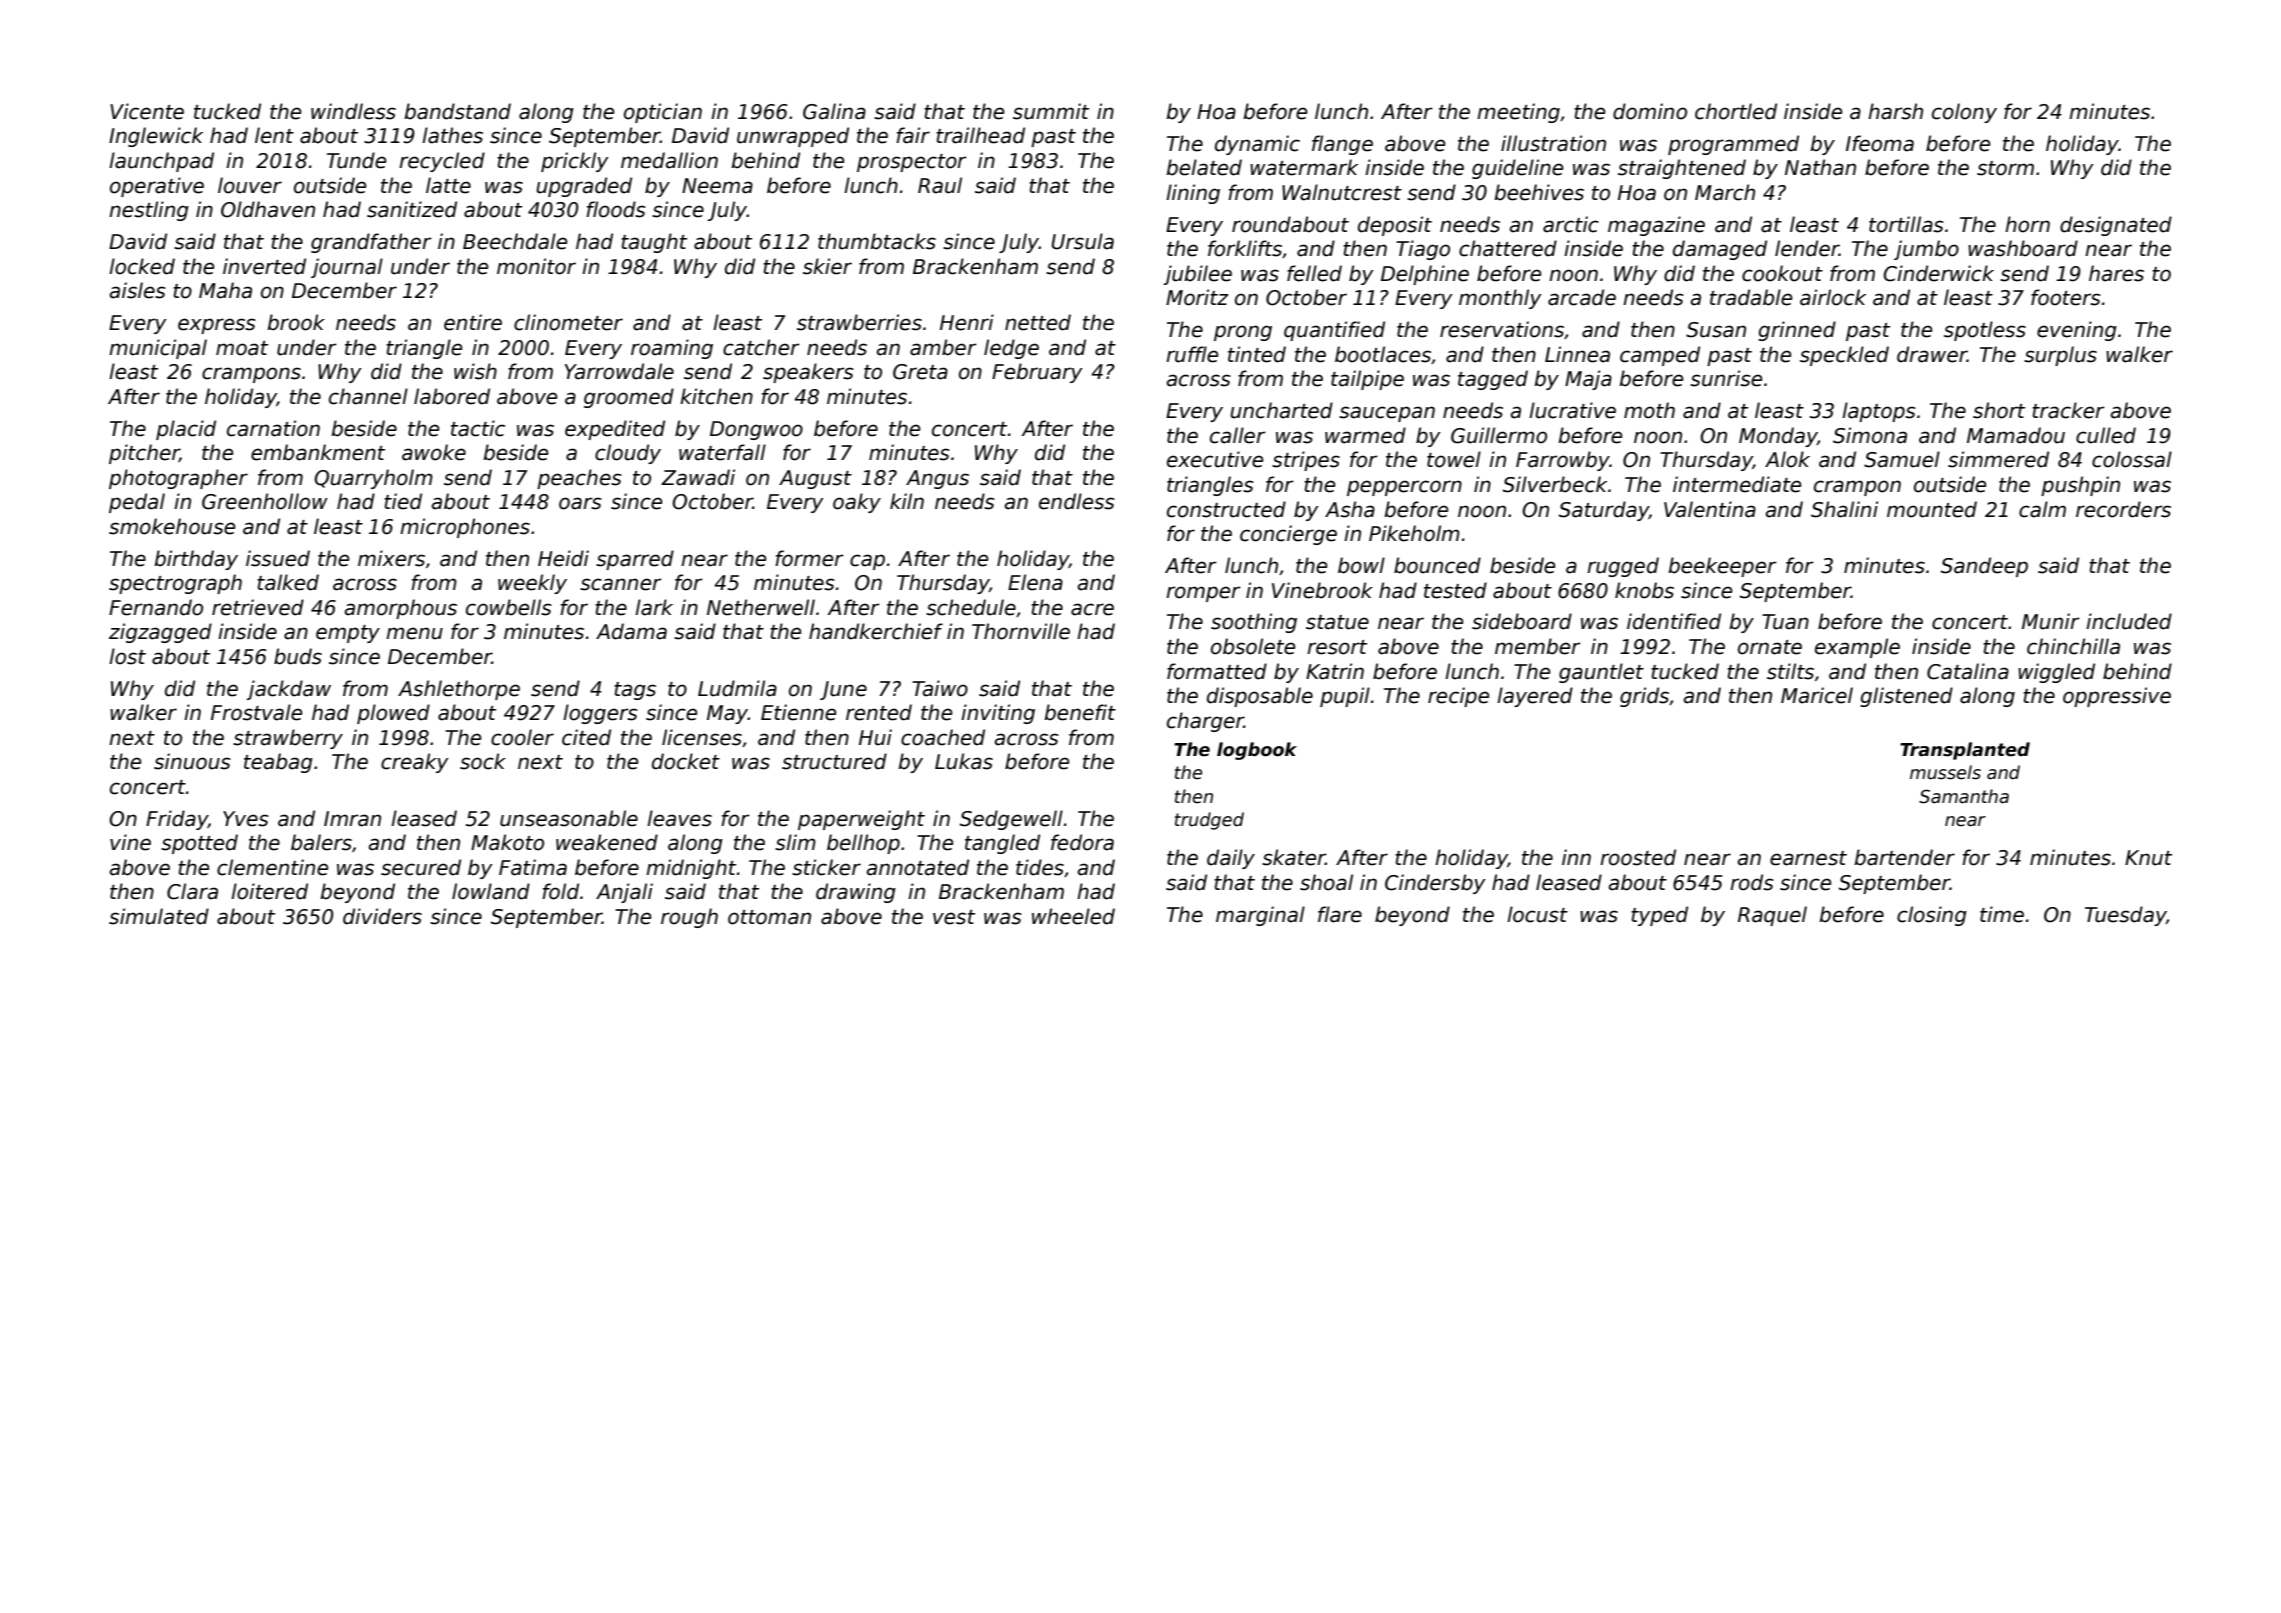 This screenshot has height=1613, width=2281. Describe the element at coordinates (256, 712) in the screenshot. I see `Frostvale` at that location.
